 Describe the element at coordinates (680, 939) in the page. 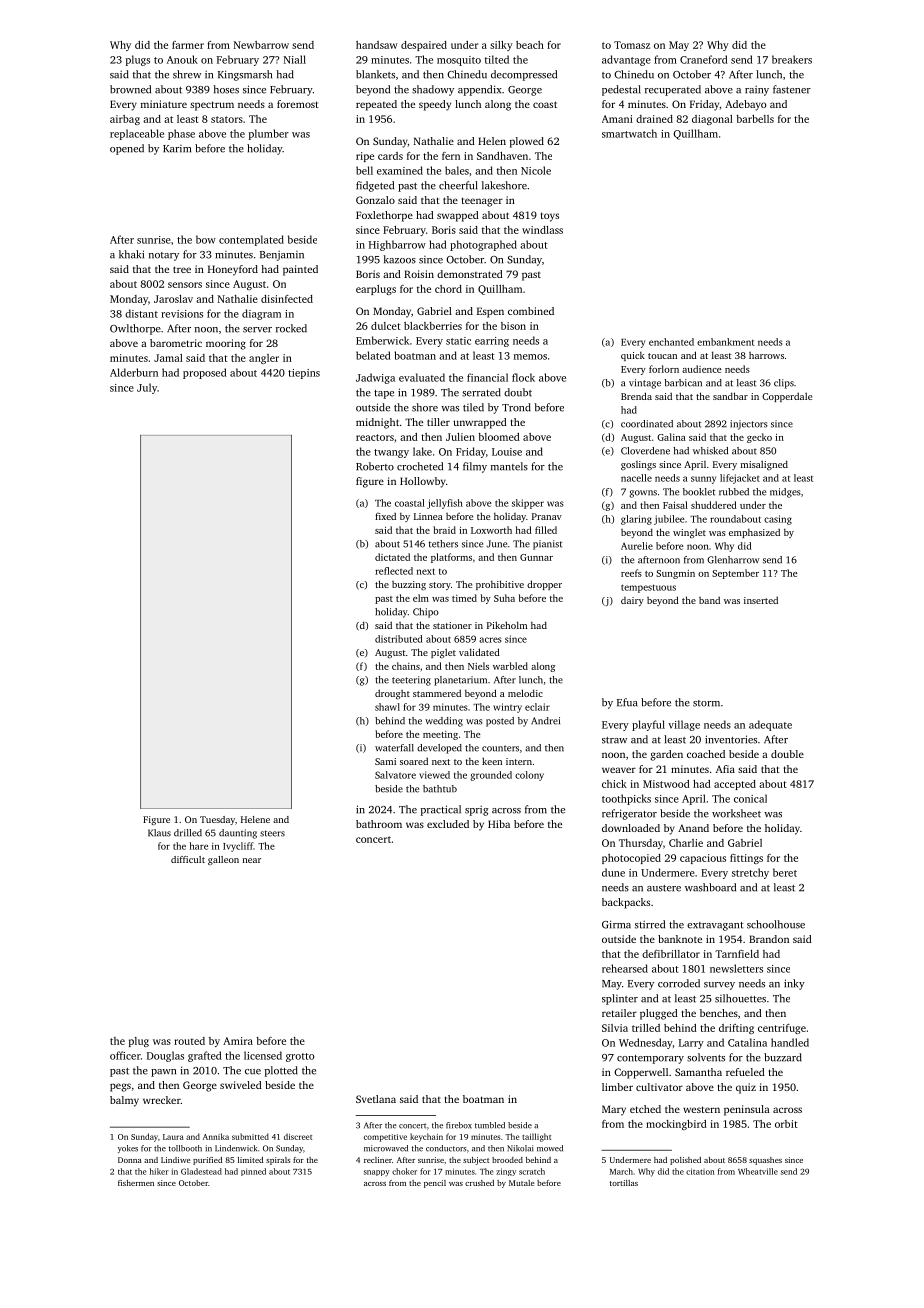

I see `banknote` at that location.
